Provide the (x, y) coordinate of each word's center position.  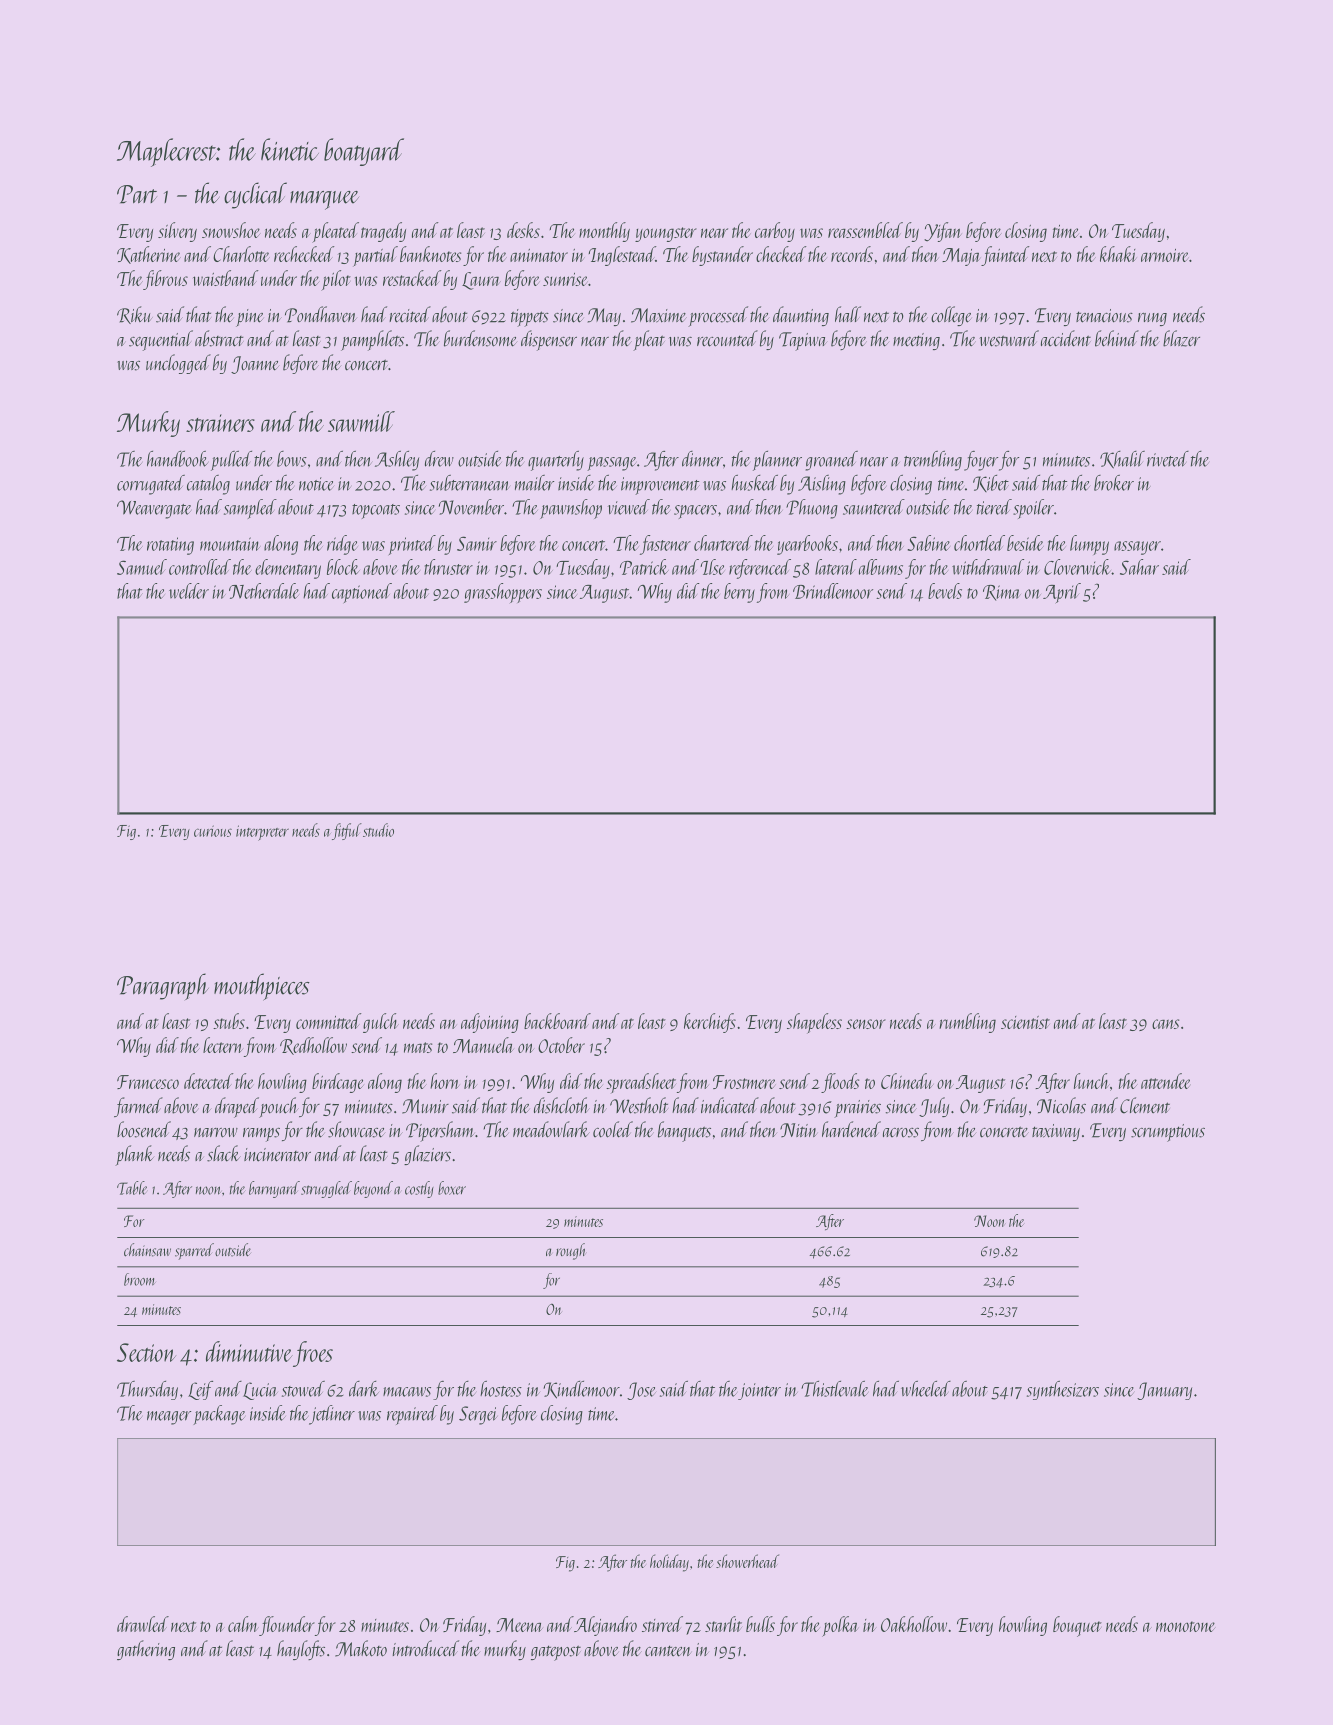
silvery (177, 232)
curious (213, 831)
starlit (723, 1624)
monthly (604, 232)
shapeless (814, 1023)
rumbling (967, 1023)
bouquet (1077, 1626)
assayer (1137, 548)
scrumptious (1168, 1133)
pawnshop (571, 509)
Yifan (942, 232)
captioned (362, 593)
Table (132, 1188)
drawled (143, 1624)
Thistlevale (834, 1389)
